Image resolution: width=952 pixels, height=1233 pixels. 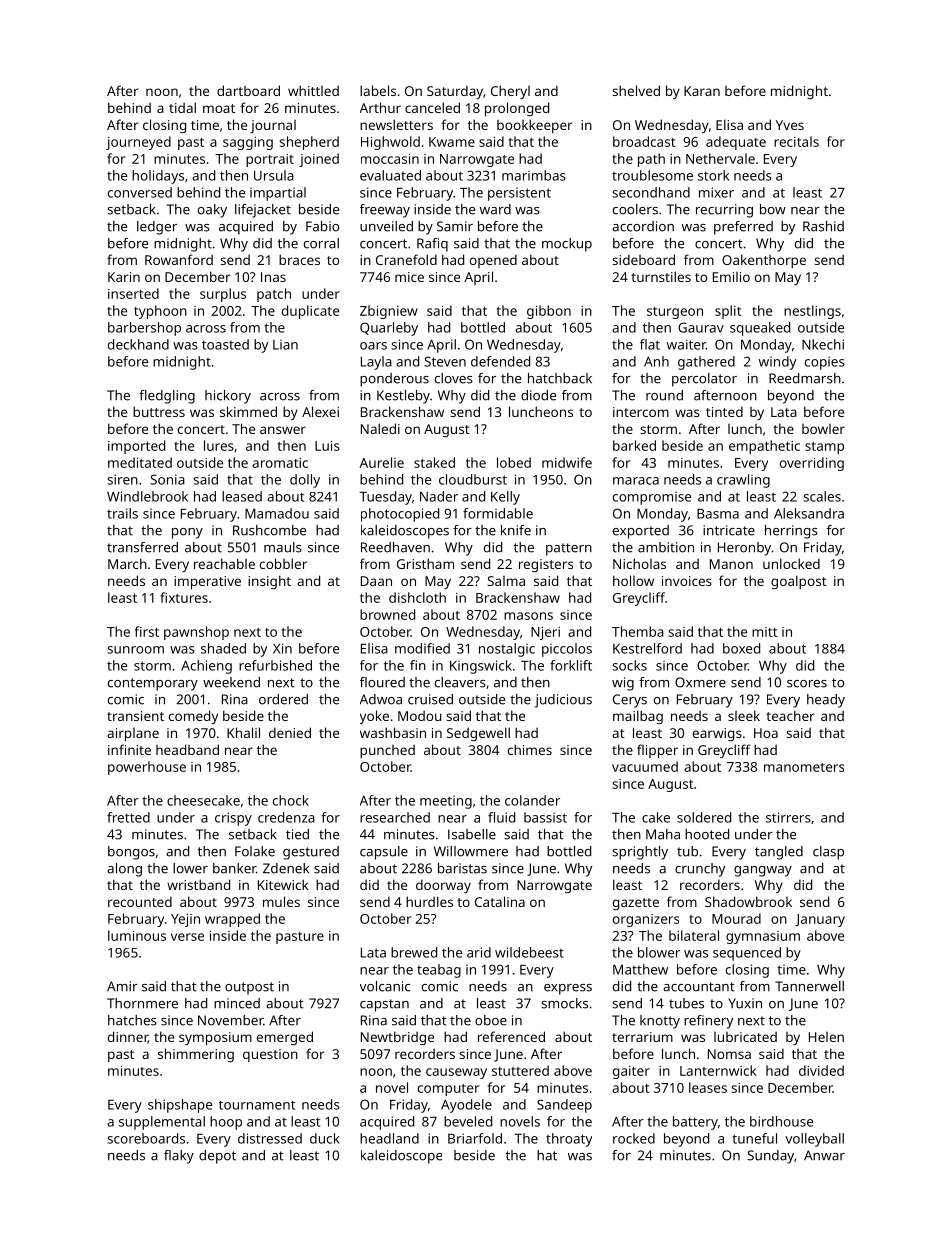 I want to click on flaky, so click(x=179, y=1157).
